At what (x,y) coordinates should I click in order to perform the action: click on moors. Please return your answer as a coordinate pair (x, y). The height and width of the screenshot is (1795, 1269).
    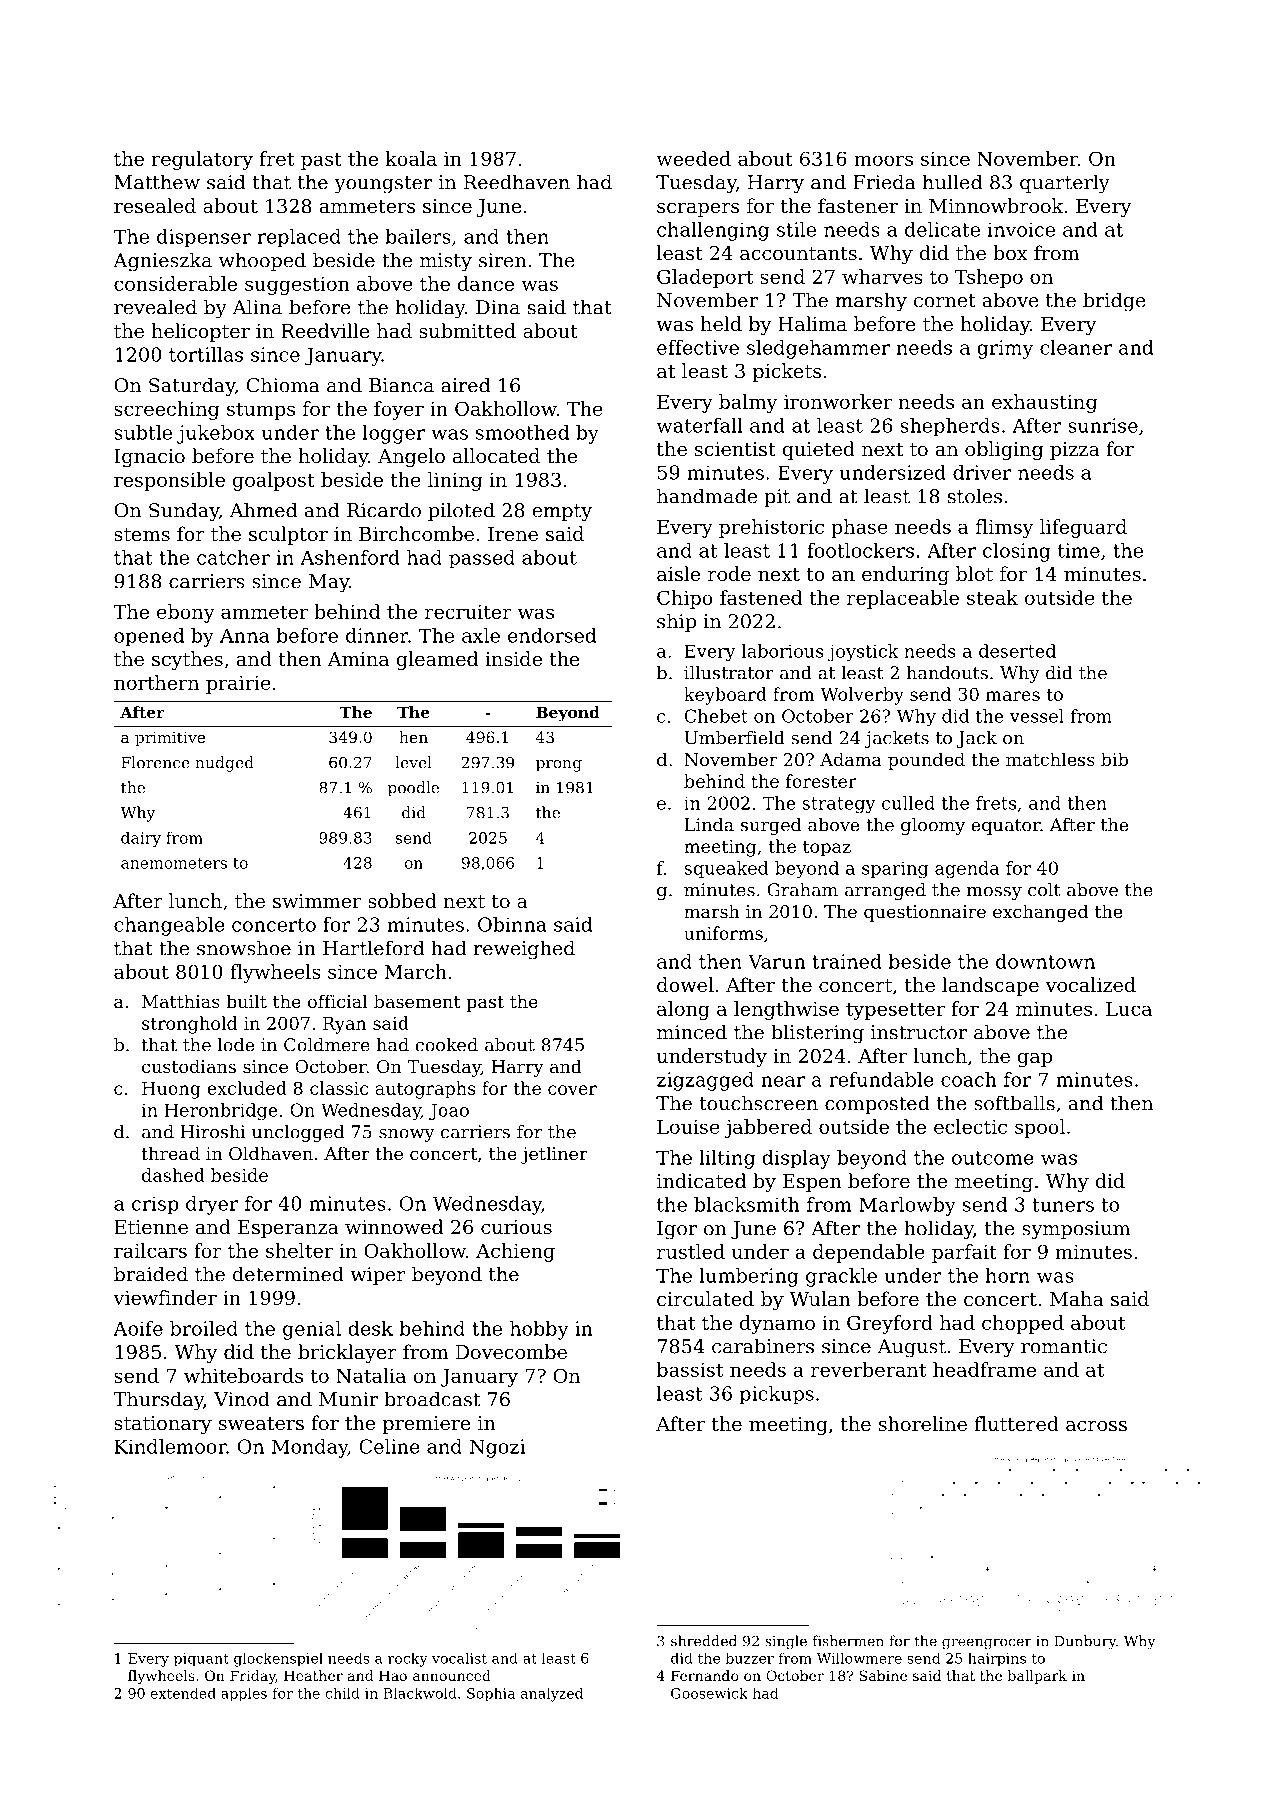
    Looking at the image, I should click on (883, 160).
